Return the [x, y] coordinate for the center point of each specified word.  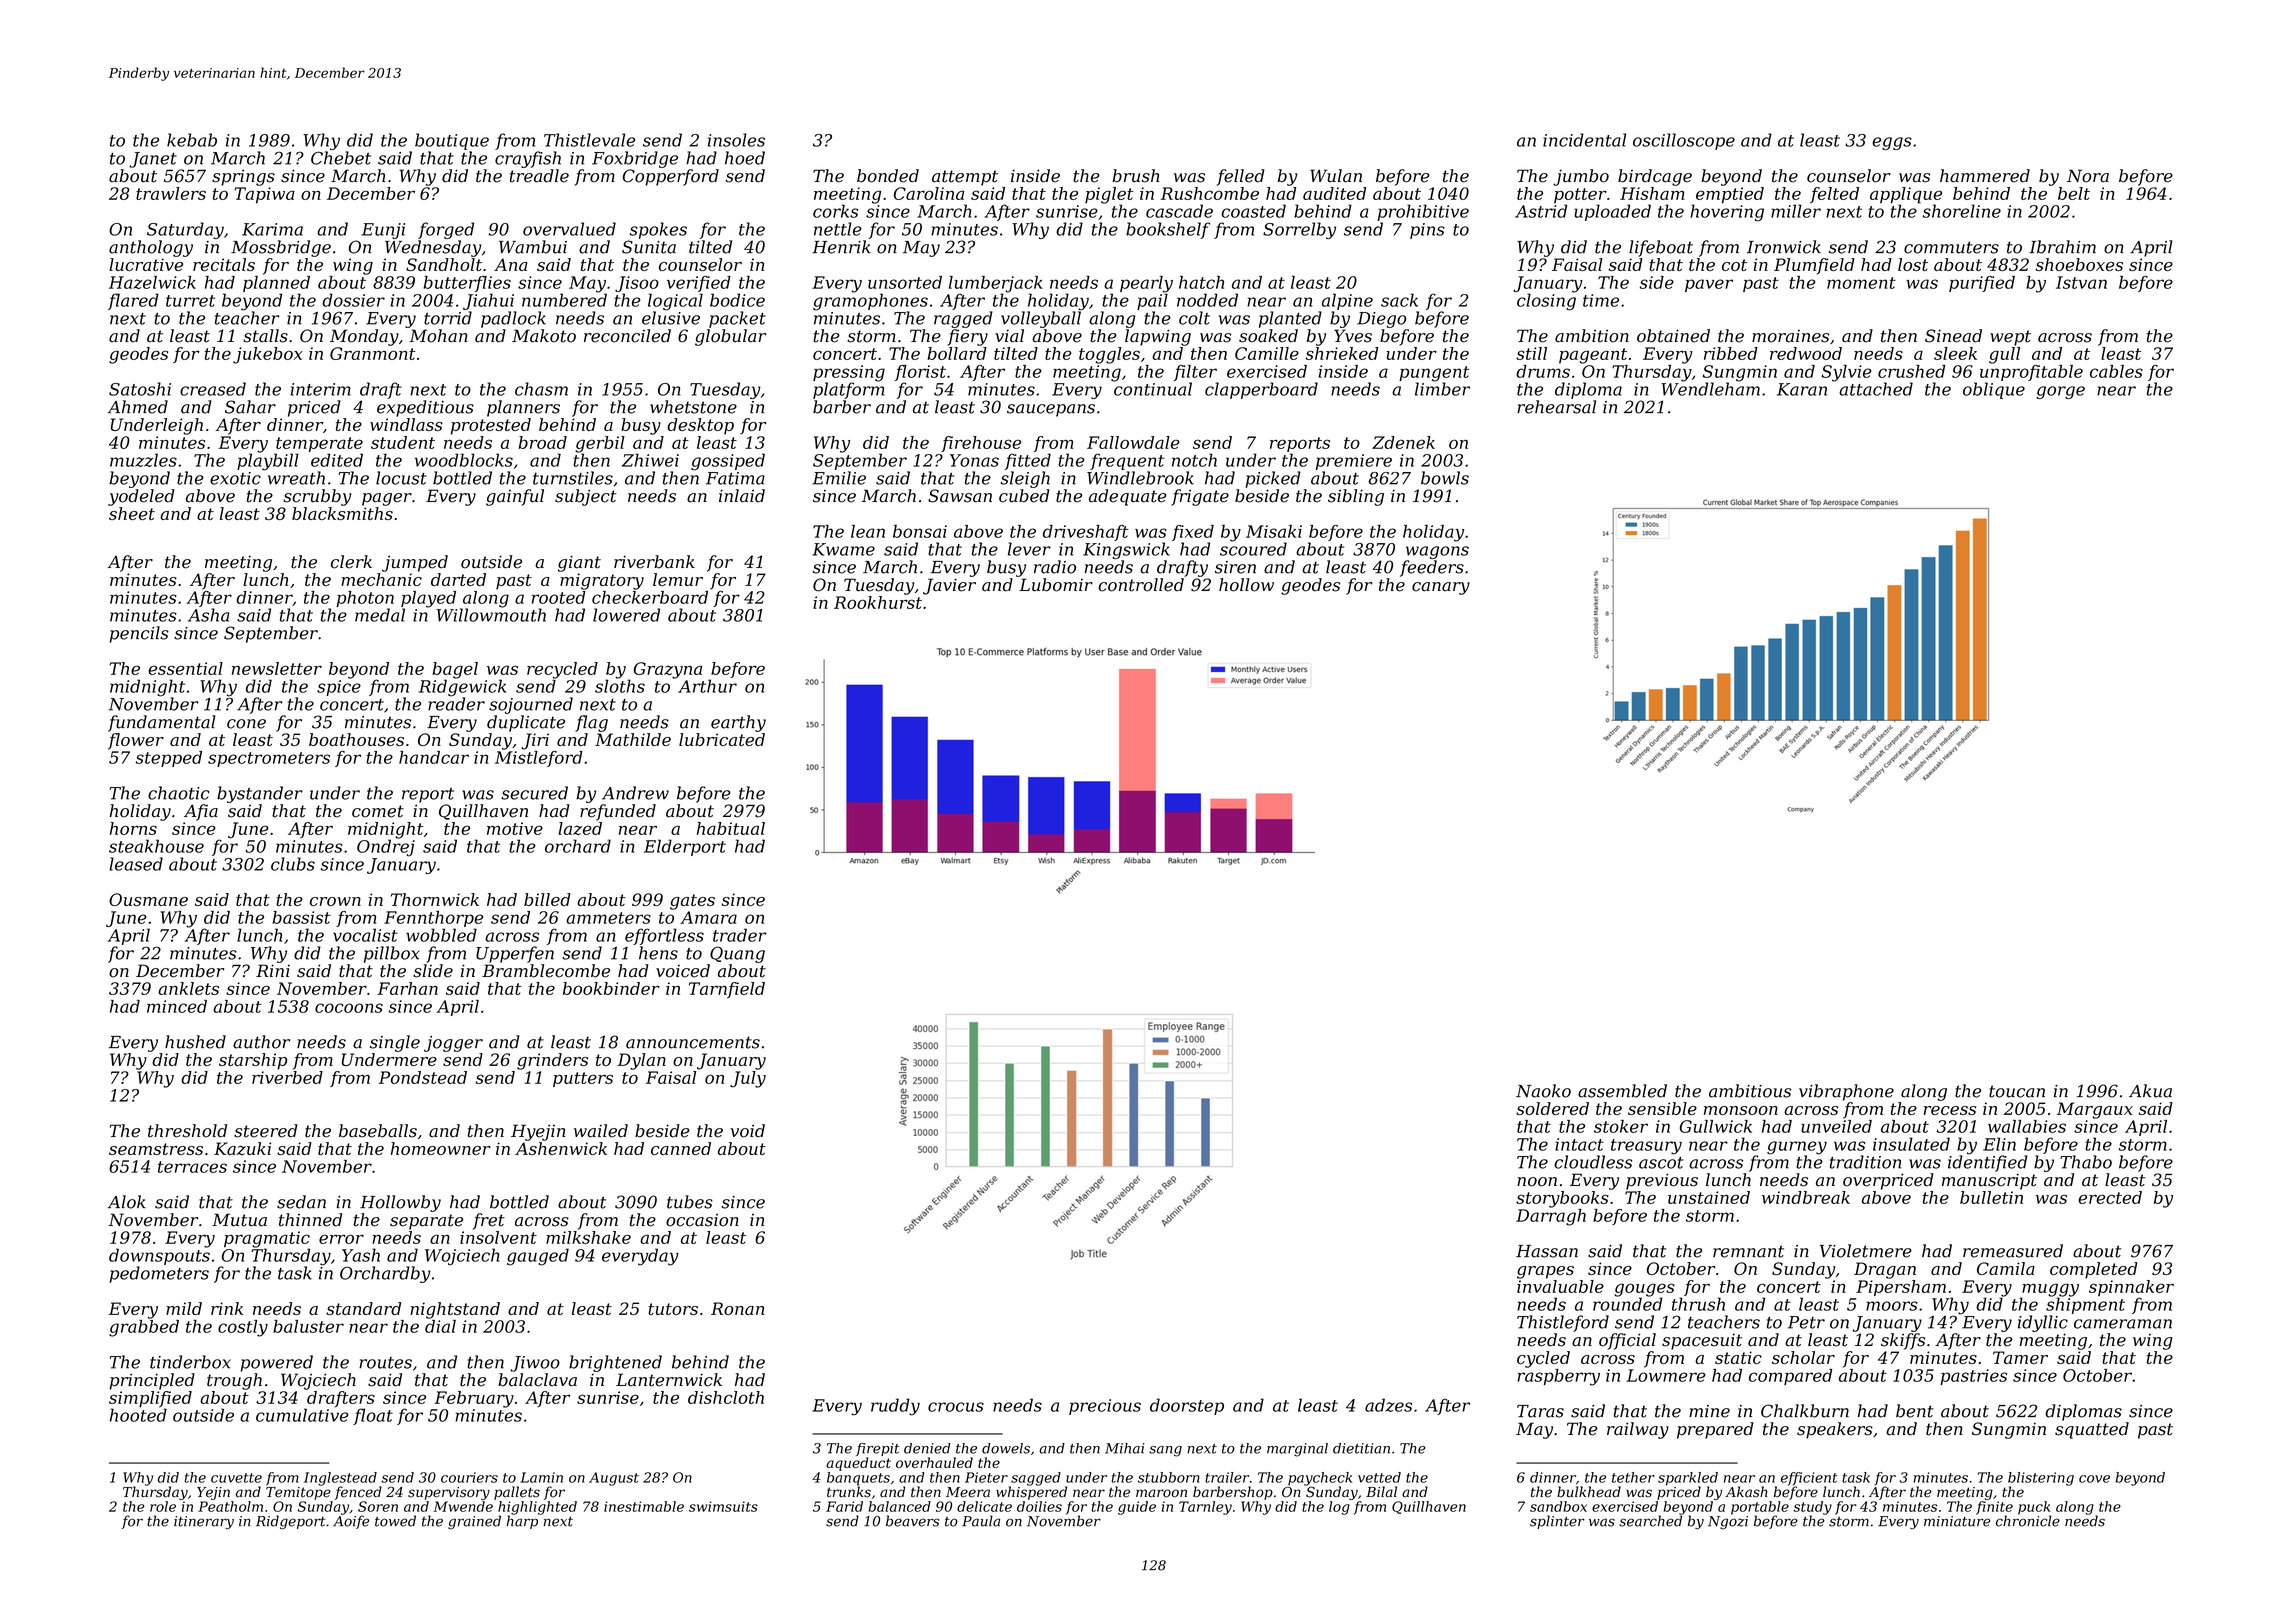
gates [692, 902]
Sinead [1953, 336]
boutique [452, 141]
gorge [2060, 392]
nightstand [455, 1310]
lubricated [722, 739]
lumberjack [996, 284]
